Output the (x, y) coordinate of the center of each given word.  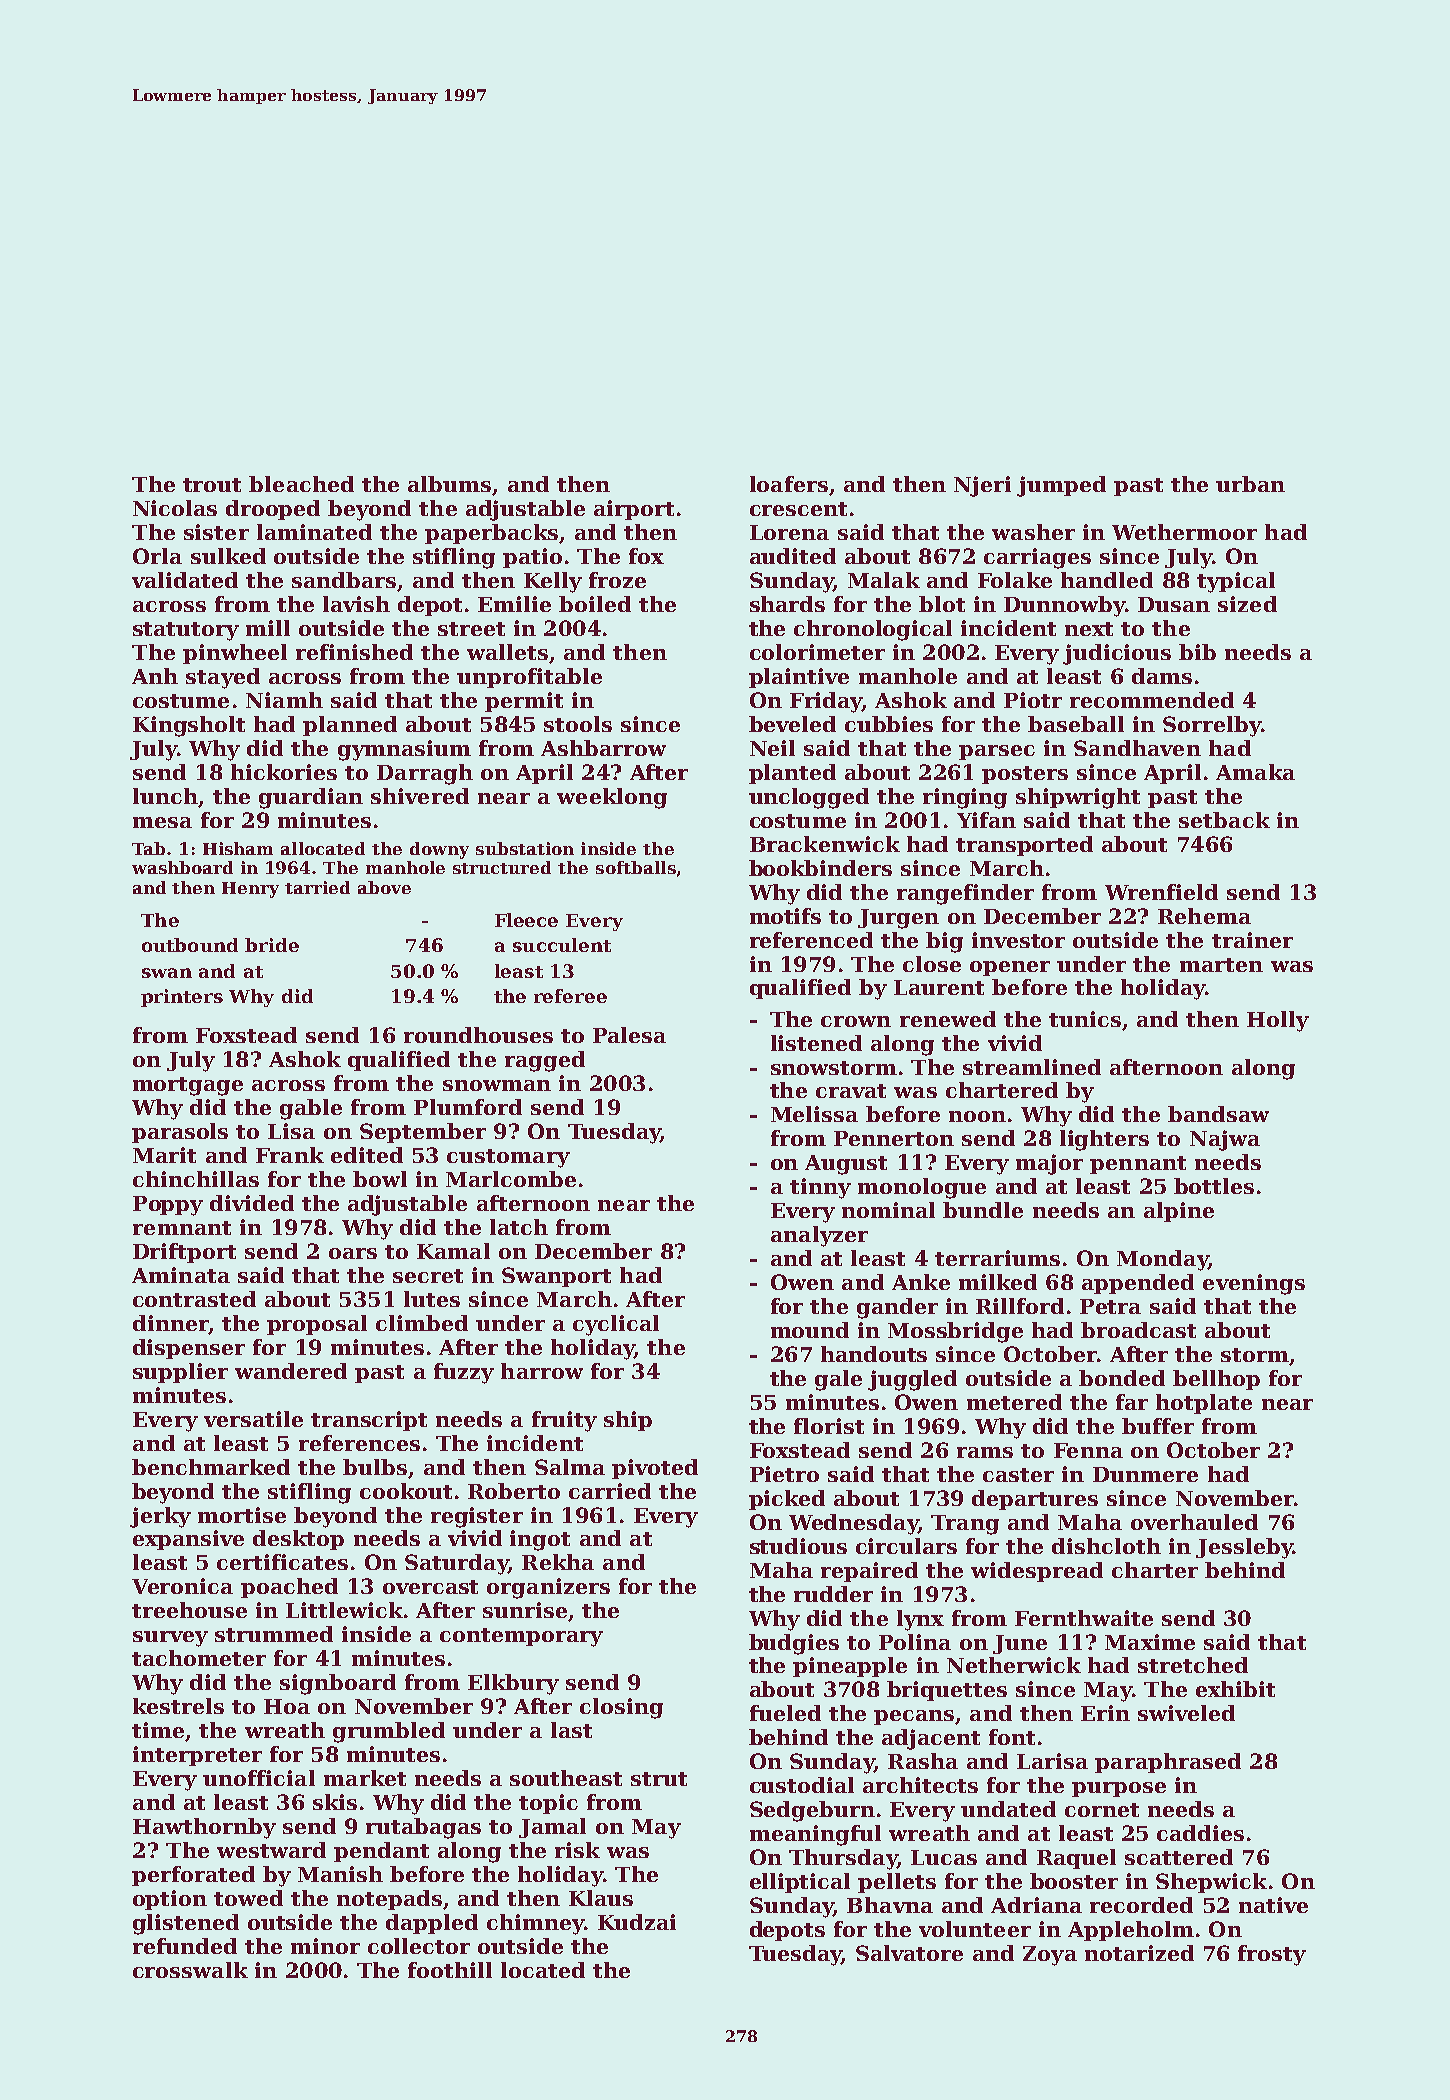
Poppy (168, 1206)
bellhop (1216, 1380)
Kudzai (637, 1922)
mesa (162, 822)
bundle (983, 1210)
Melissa (814, 1114)
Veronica (182, 1586)
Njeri (982, 486)
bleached (301, 484)
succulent (562, 945)
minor (325, 1946)
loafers (789, 484)
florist (829, 1426)
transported (1024, 846)
